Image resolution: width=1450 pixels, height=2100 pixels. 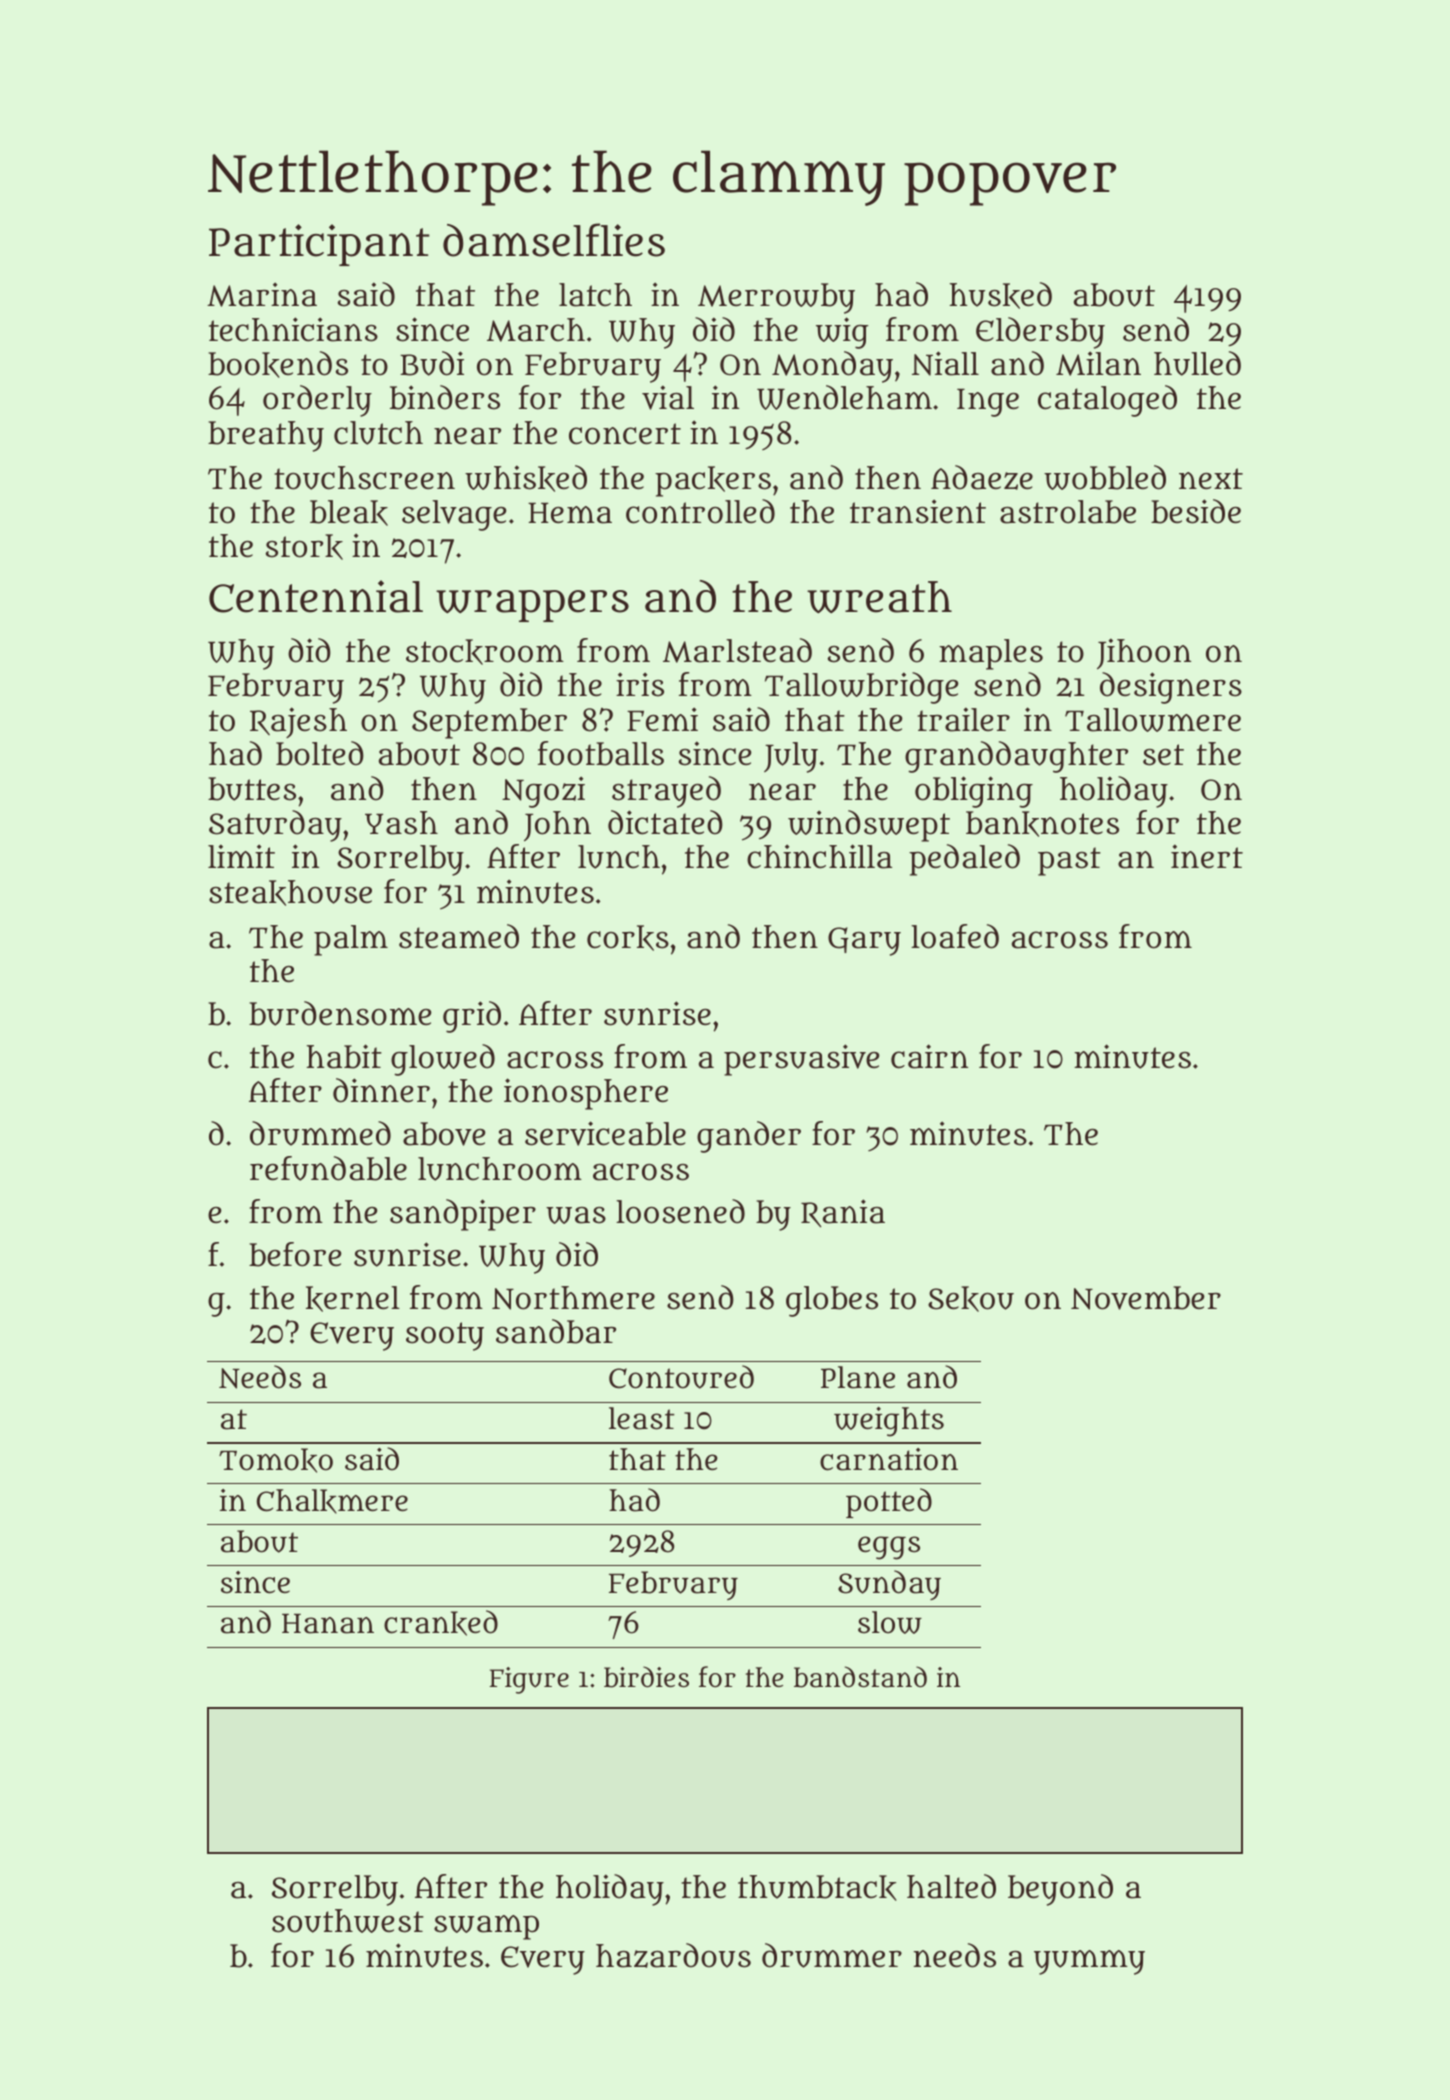 I want to click on damselflies, so click(x=554, y=240).
